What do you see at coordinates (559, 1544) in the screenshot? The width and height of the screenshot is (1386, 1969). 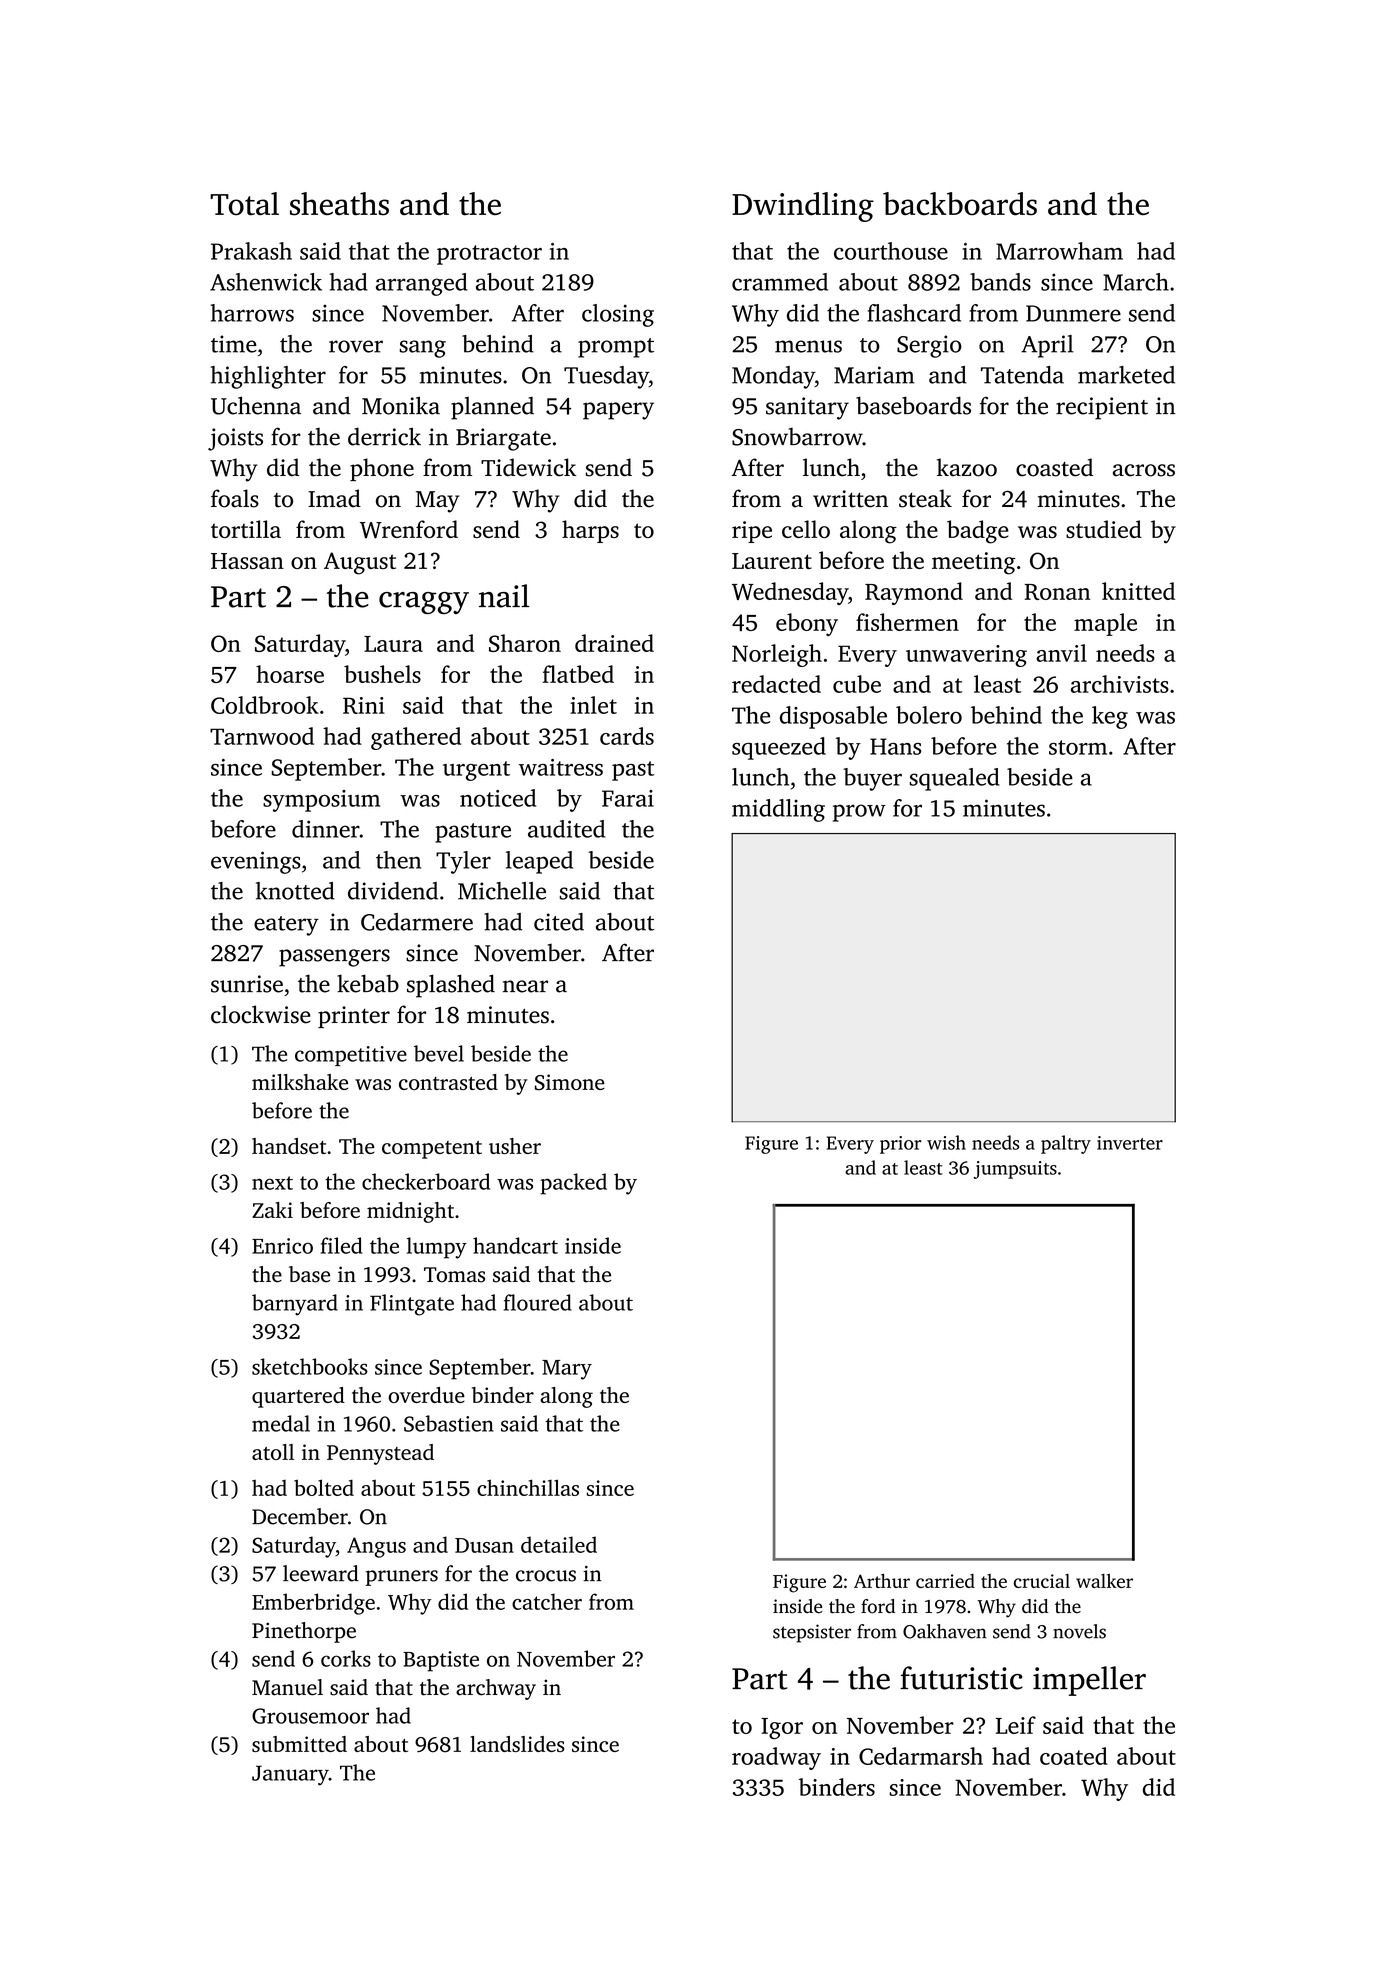 I see `detailed` at bounding box center [559, 1544].
